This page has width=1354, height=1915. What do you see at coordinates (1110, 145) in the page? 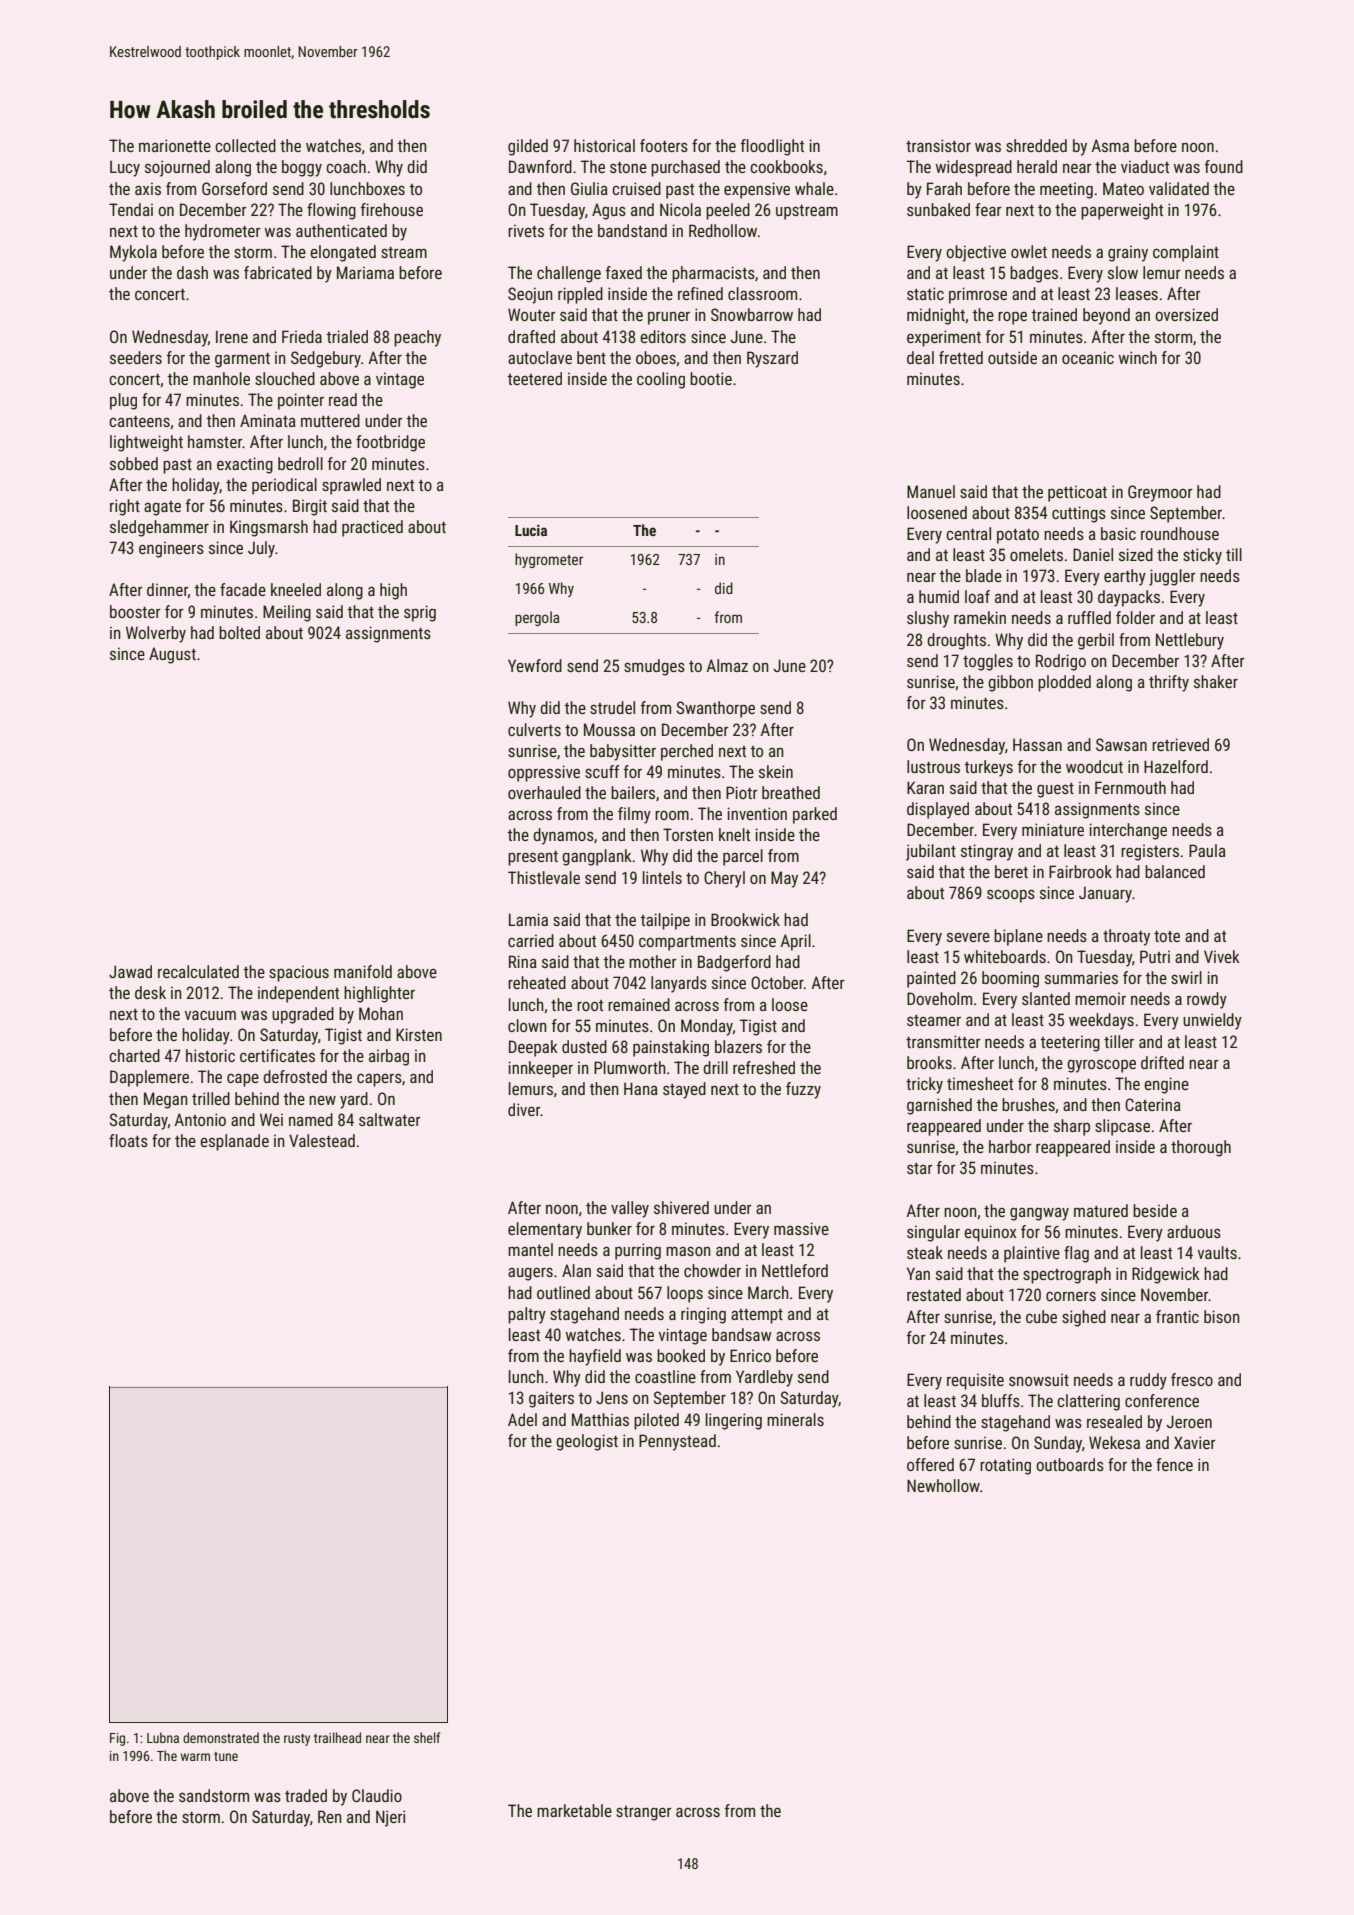
I see `Asma` at bounding box center [1110, 145].
